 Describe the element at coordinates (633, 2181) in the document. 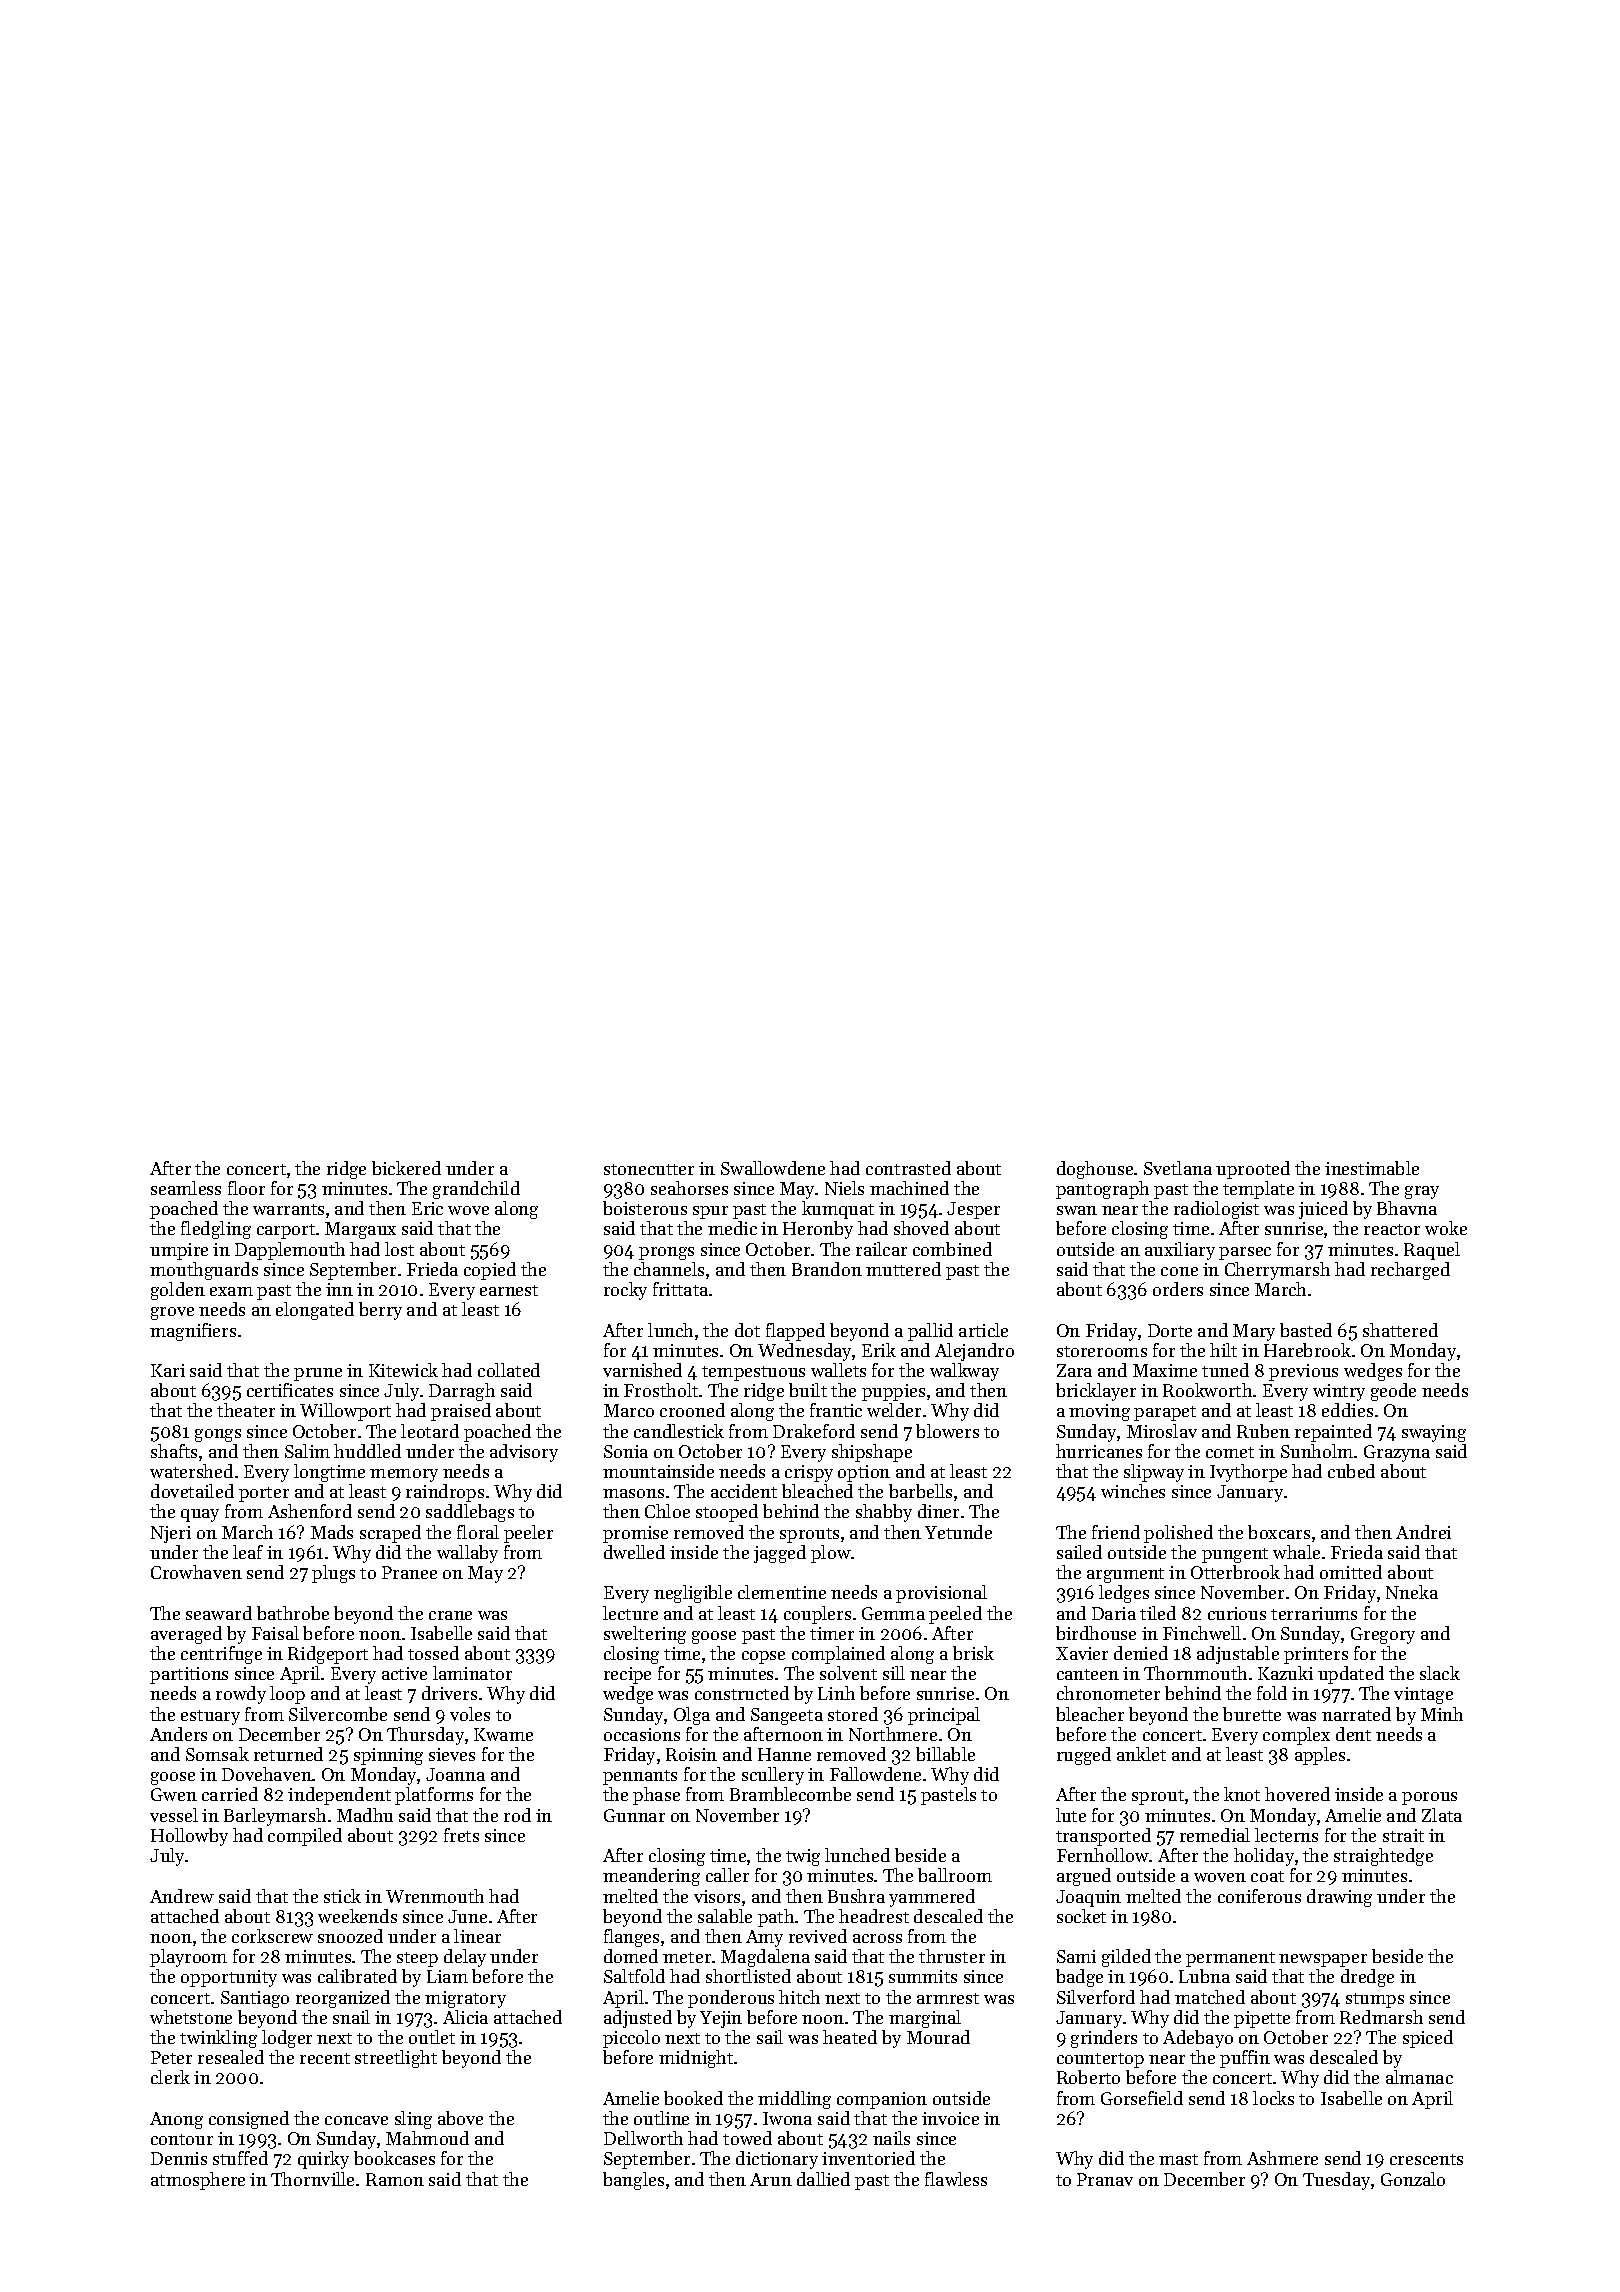

I see `bangles` at that location.
